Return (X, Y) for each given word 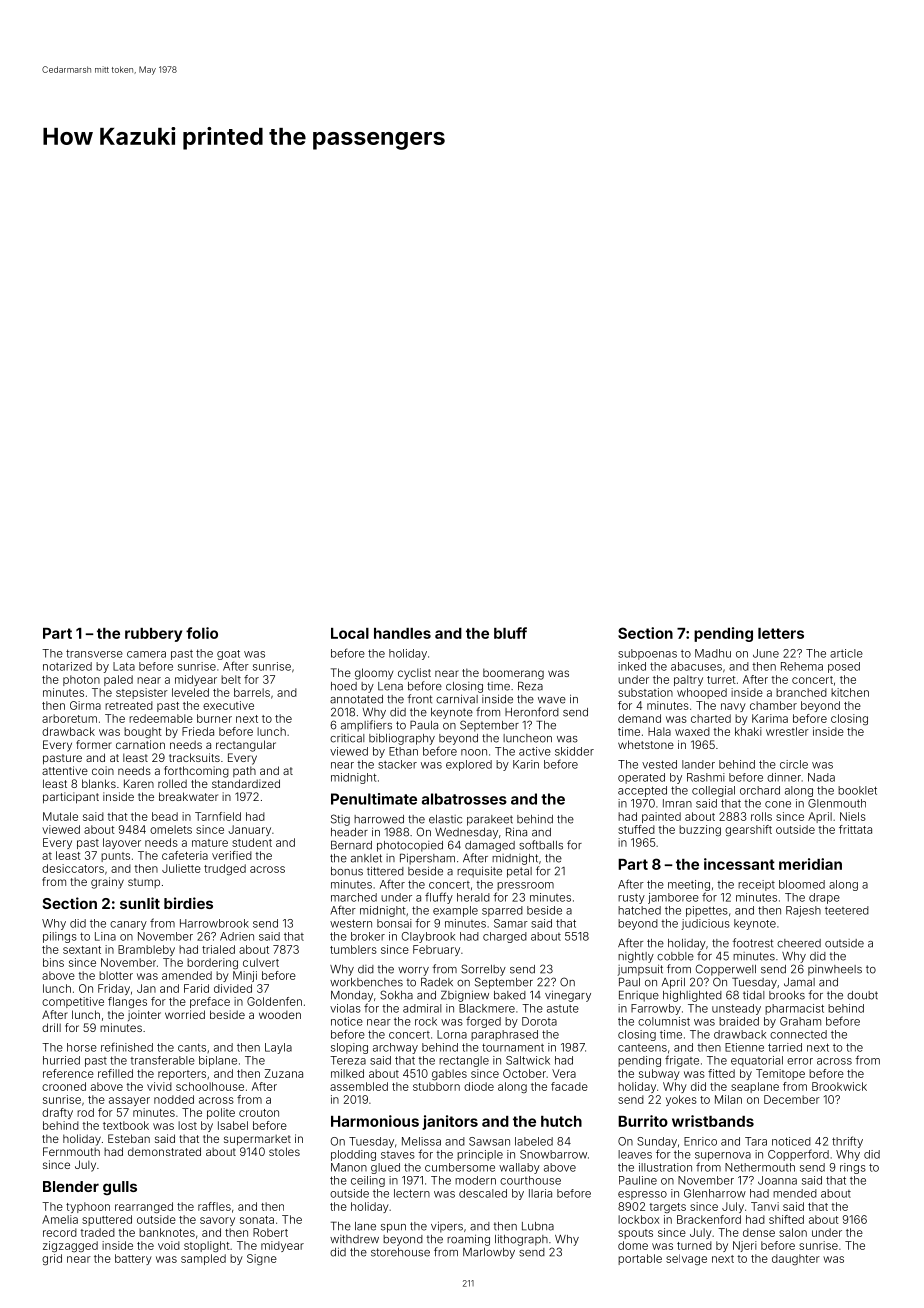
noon (474, 752)
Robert (270, 1232)
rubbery (153, 635)
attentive (65, 770)
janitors (450, 1122)
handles (402, 633)
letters (781, 633)
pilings (60, 937)
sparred (502, 911)
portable (640, 1259)
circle (794, 764)
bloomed (802, 884)
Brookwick (839, 1086)
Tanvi (765, 1206)
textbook (126, 1125)
